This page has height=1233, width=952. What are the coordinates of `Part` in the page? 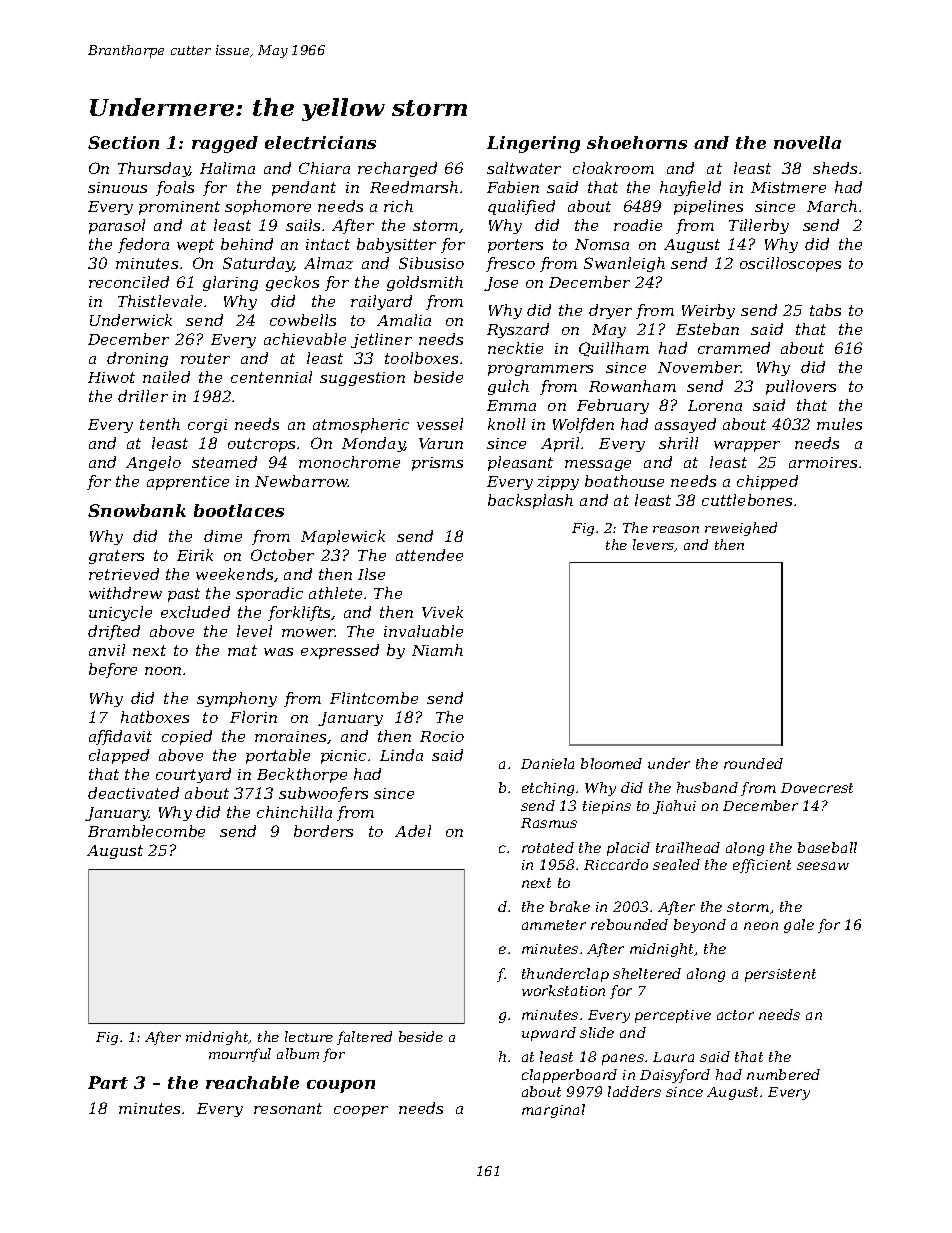 It's located at (108, 1082).
